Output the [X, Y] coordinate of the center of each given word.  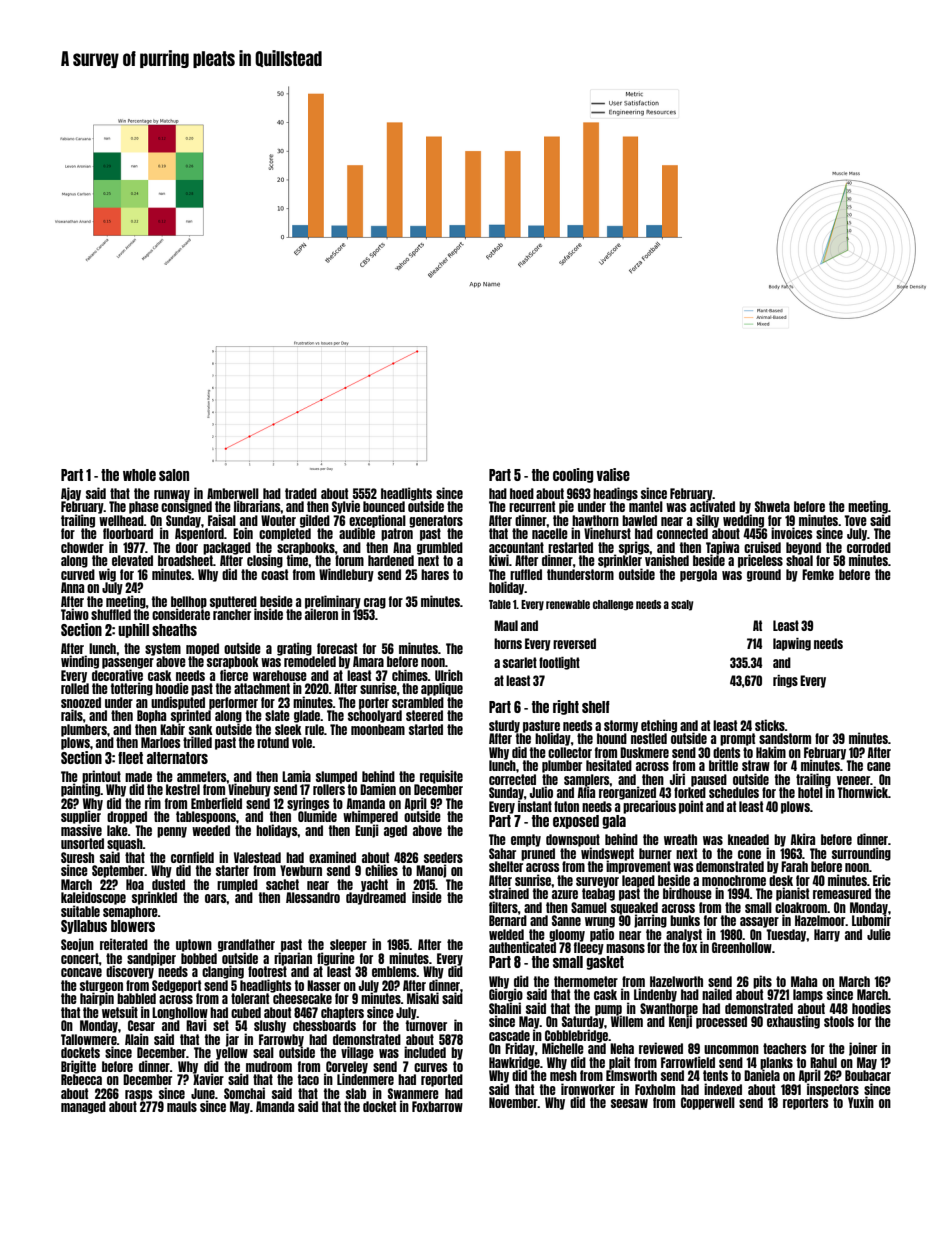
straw [756, 765]
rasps [139, 1095]
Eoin [243, 533]
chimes [410, 675]
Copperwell [708, 1103]
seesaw [629, 1103]
